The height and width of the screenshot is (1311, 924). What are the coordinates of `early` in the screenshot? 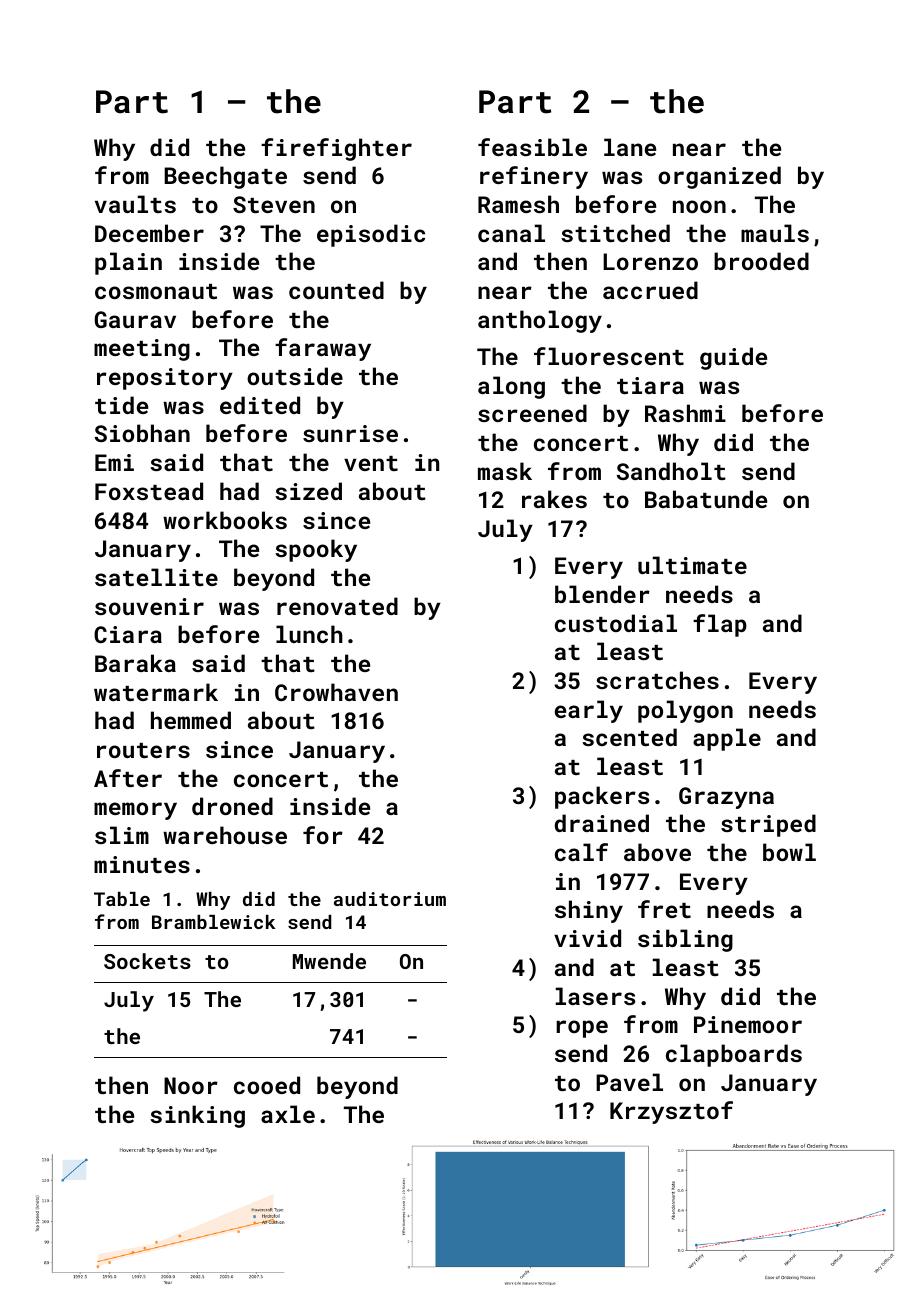 It's located at (589, 711).
